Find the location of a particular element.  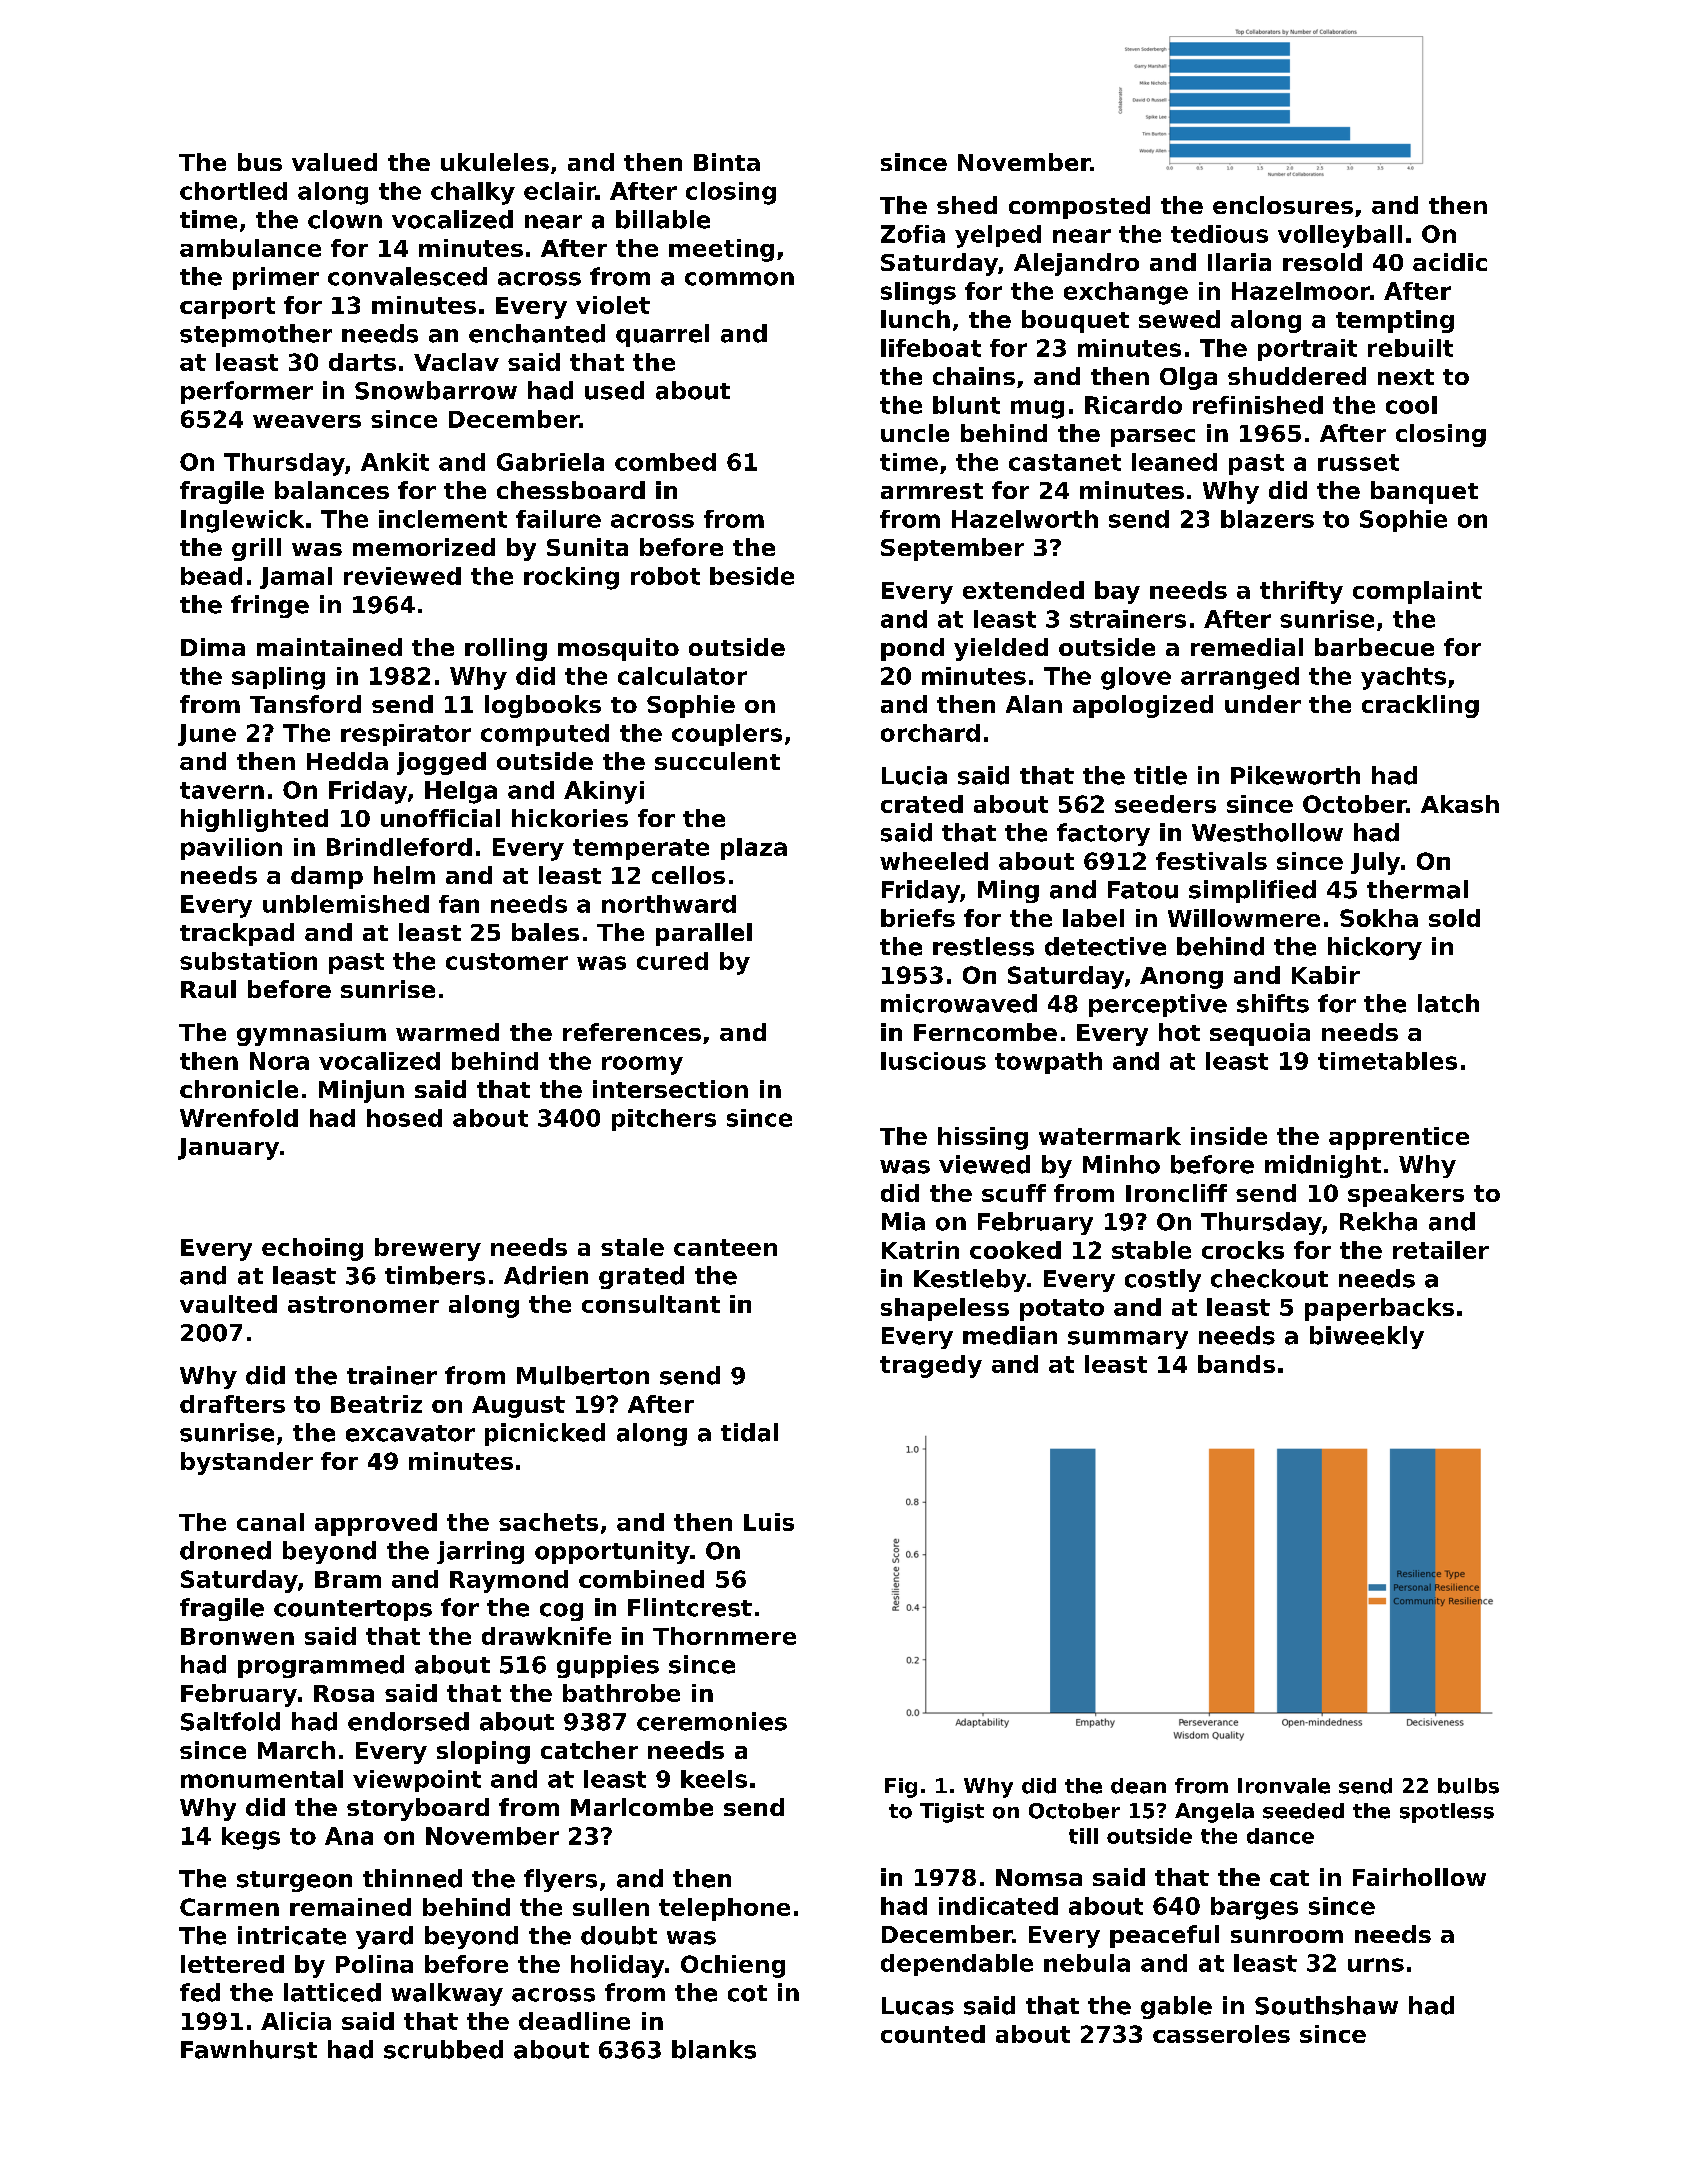

pitchers is located at coordinates (664, 1120).
